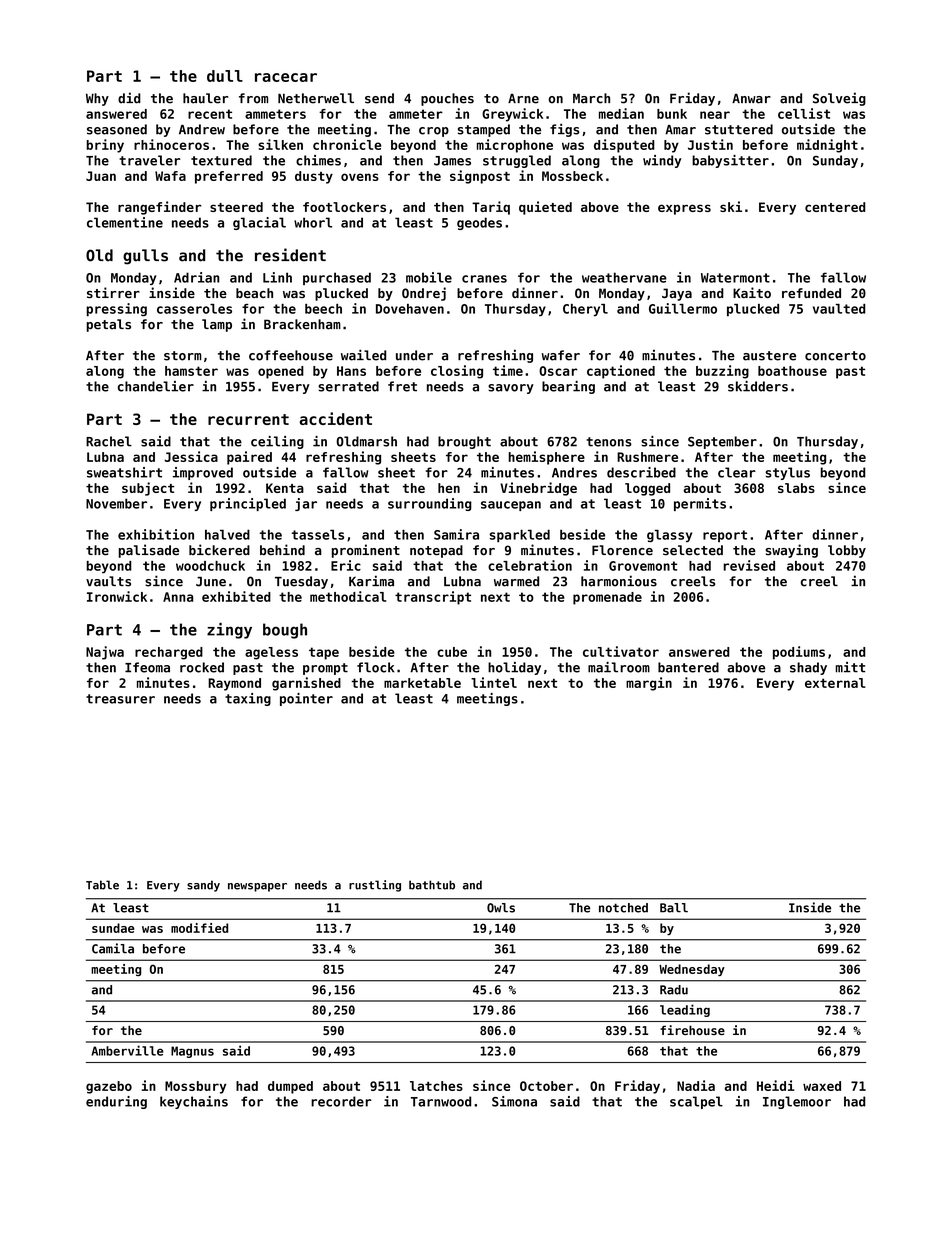 The image size is (952, 1233). What do you see at coordinates (225, 76) in the screenshot?
I see `dull` at bounding box center [225, 76].
